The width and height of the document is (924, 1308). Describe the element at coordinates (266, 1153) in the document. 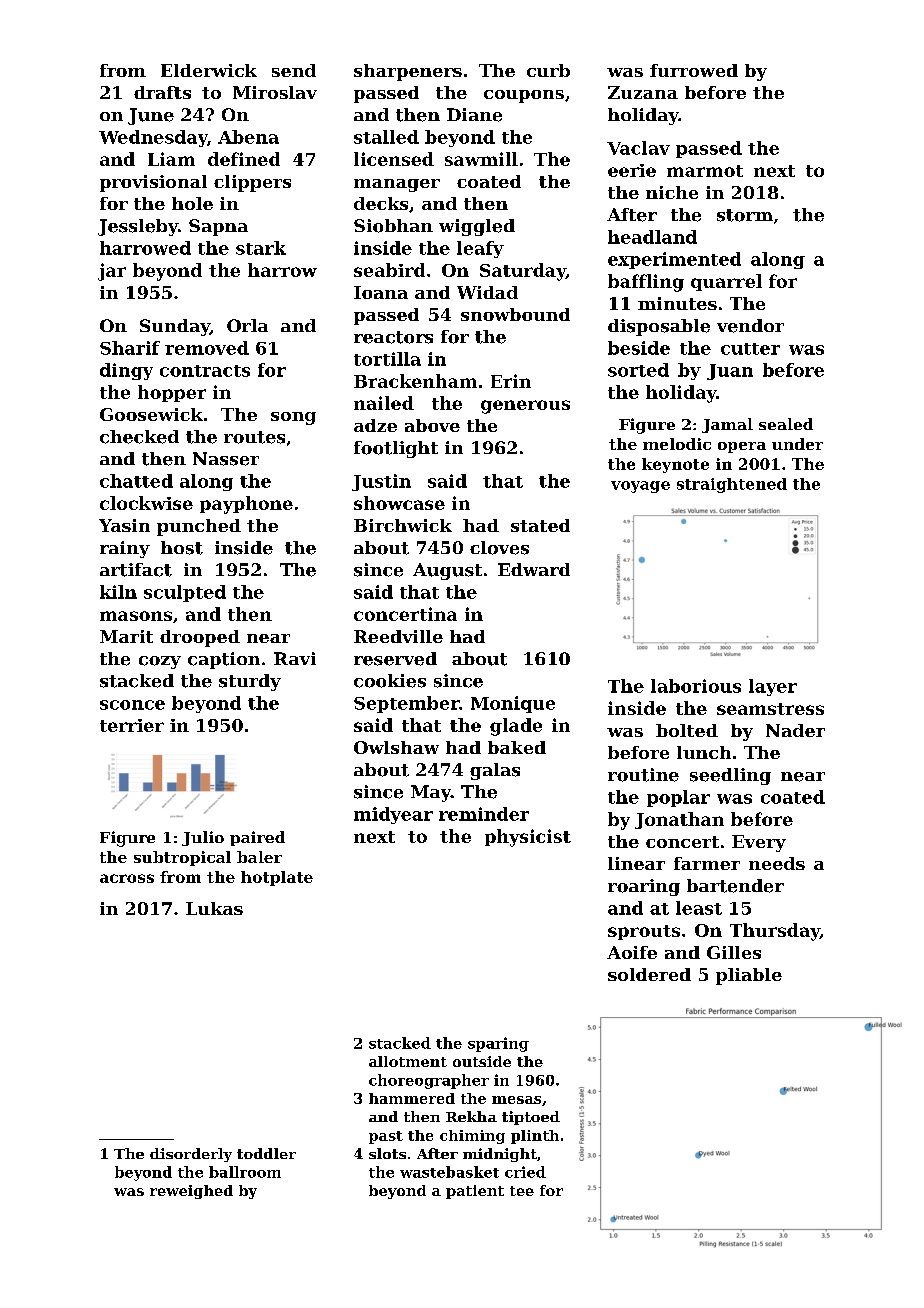

I see `toddler` at that location.
